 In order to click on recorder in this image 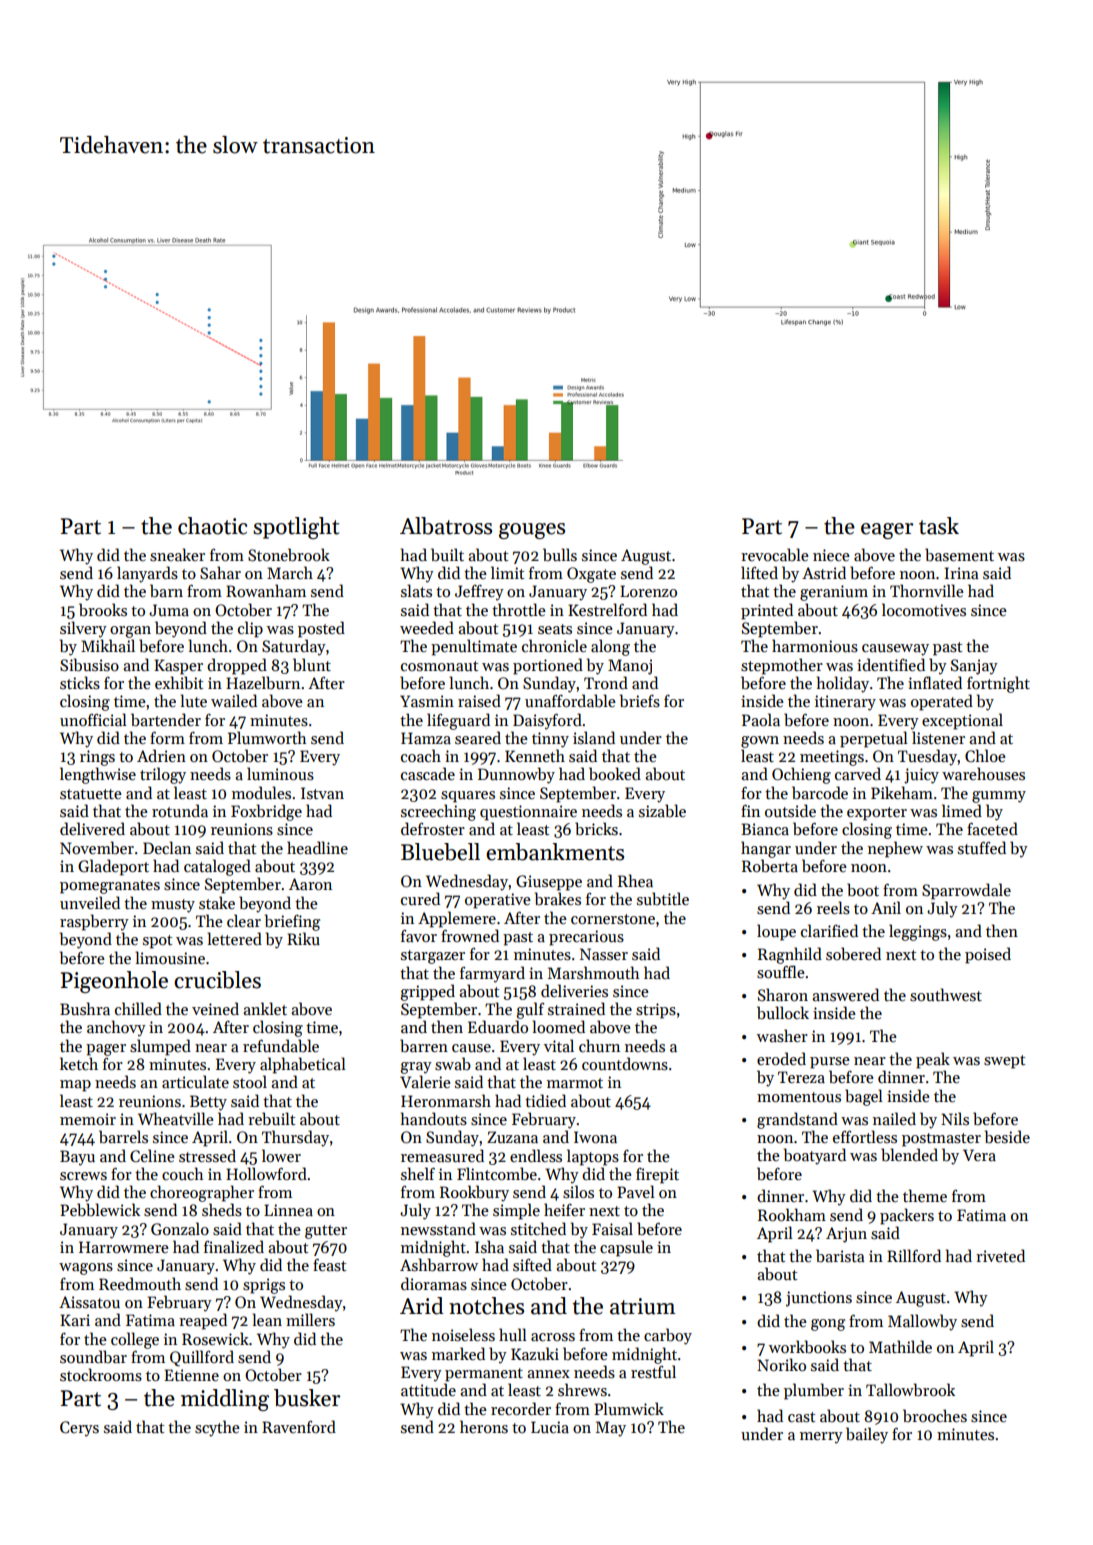, I will do `click(521, 1408)`.
